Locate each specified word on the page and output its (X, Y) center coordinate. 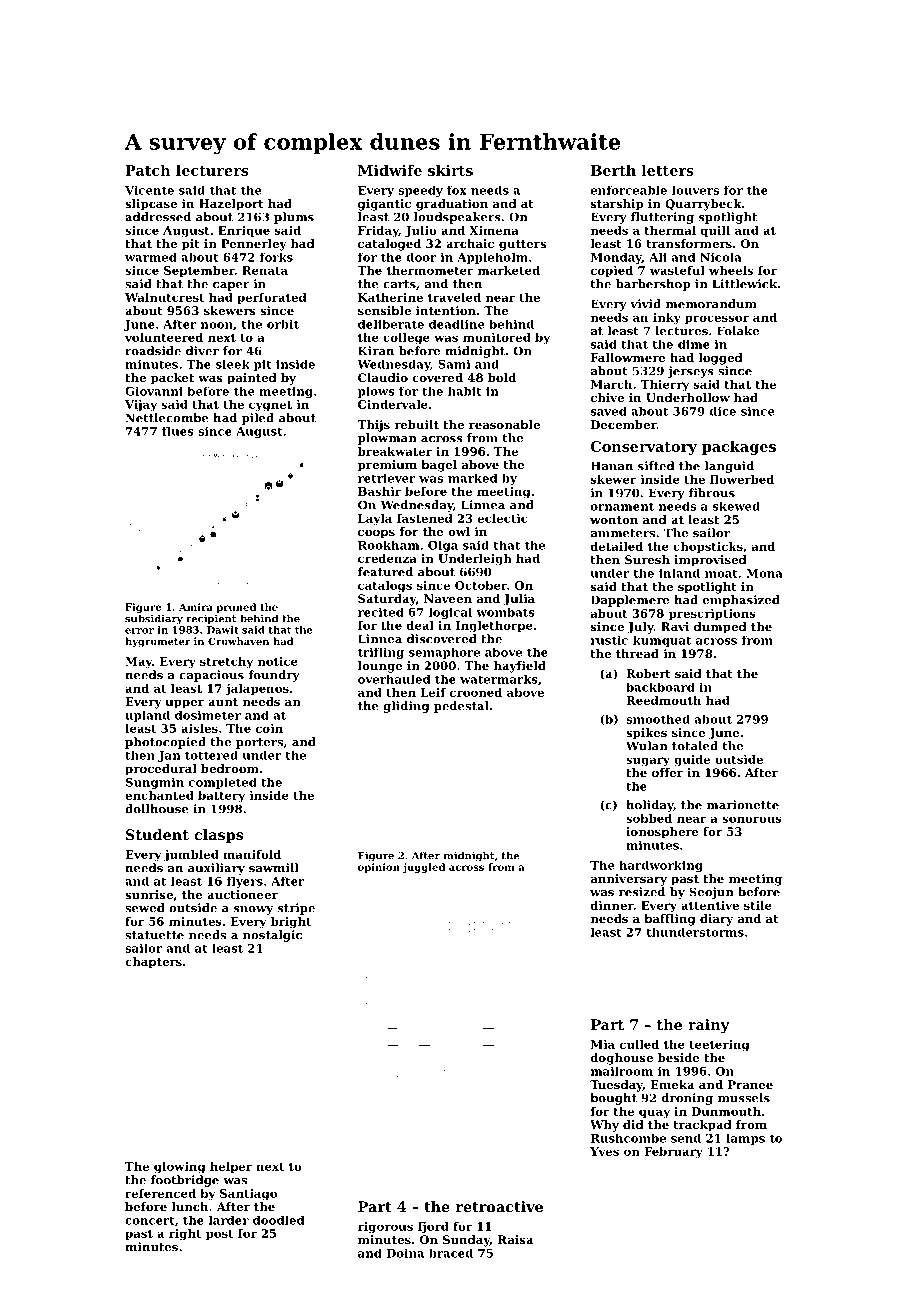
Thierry (665, 386)
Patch (148, 170)
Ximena (494, 230)
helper (231, 1167)
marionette (743, 805)
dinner (612, 905)
